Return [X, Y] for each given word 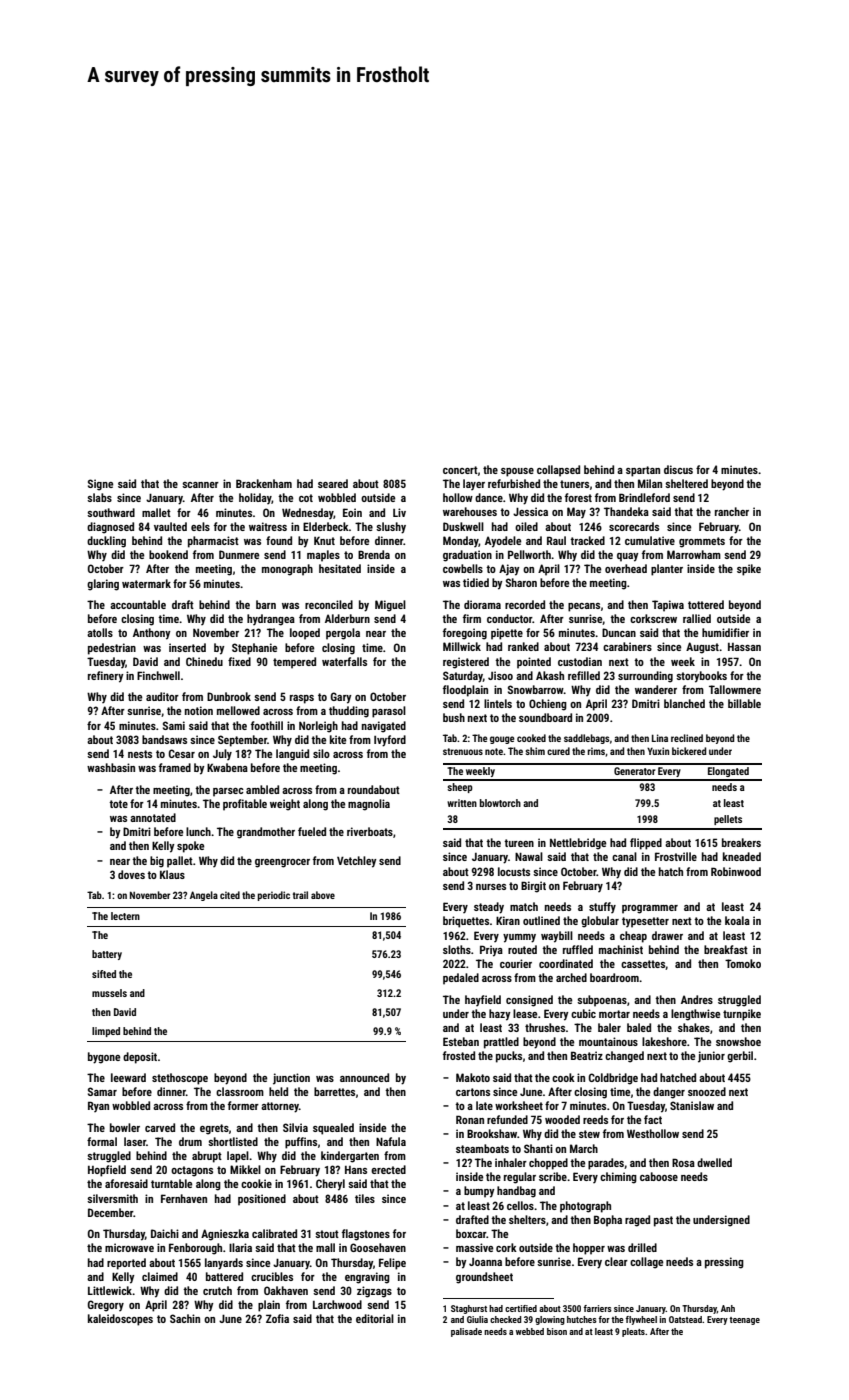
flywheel [641, 1320]
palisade [466, 1332]
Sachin [185, 1318]
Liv [399, 512]
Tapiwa [668, 606]
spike [749, 570]
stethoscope [180, 1079]
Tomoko [743, 963]
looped [305, 634]
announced [364, 1077]
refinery [106, 677]
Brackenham [264, 483]
